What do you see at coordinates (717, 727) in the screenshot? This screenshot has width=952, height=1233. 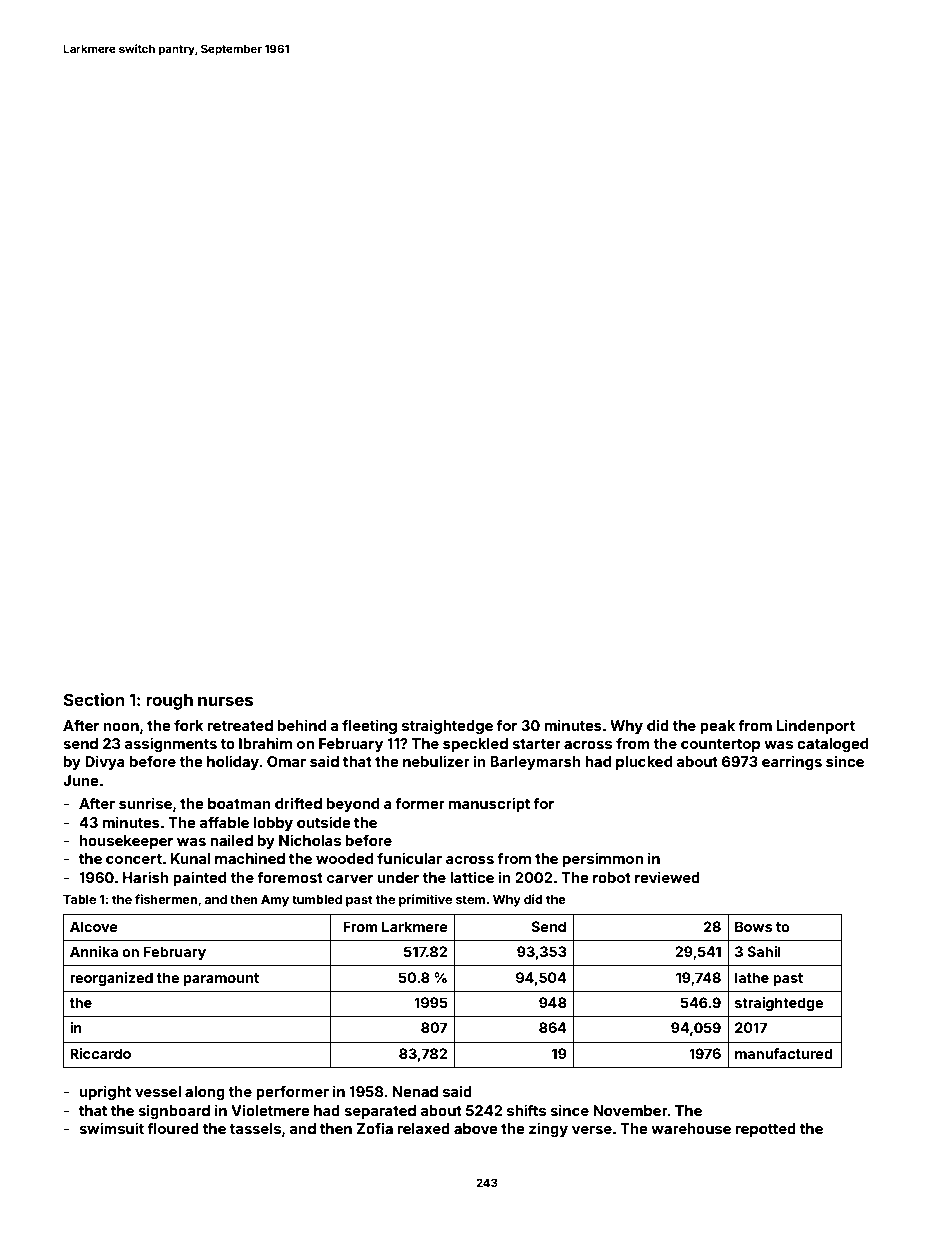 I see `peak` at bounding box center [717, 727].
